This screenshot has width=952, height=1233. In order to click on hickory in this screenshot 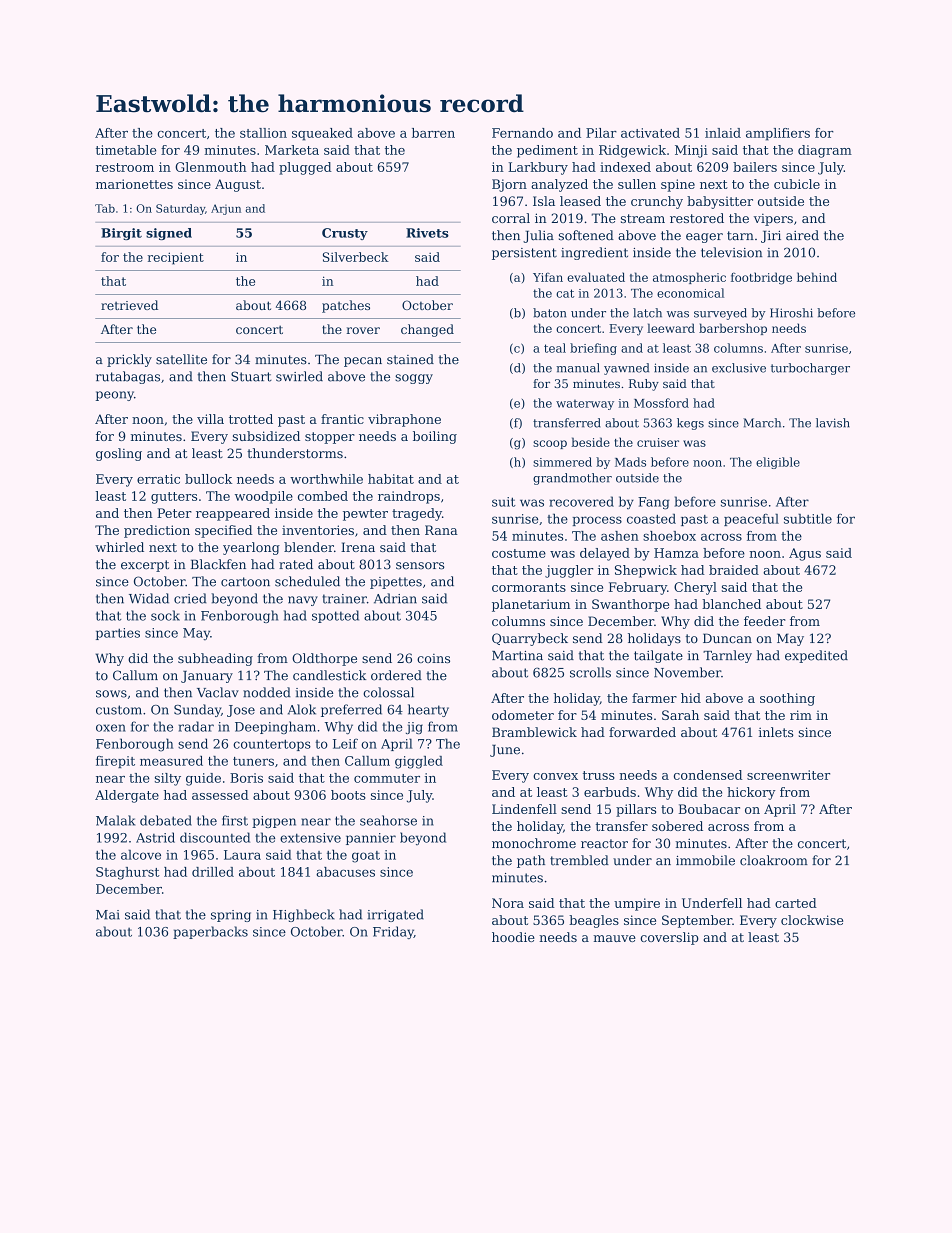, I will do `click(751, 793)`.
